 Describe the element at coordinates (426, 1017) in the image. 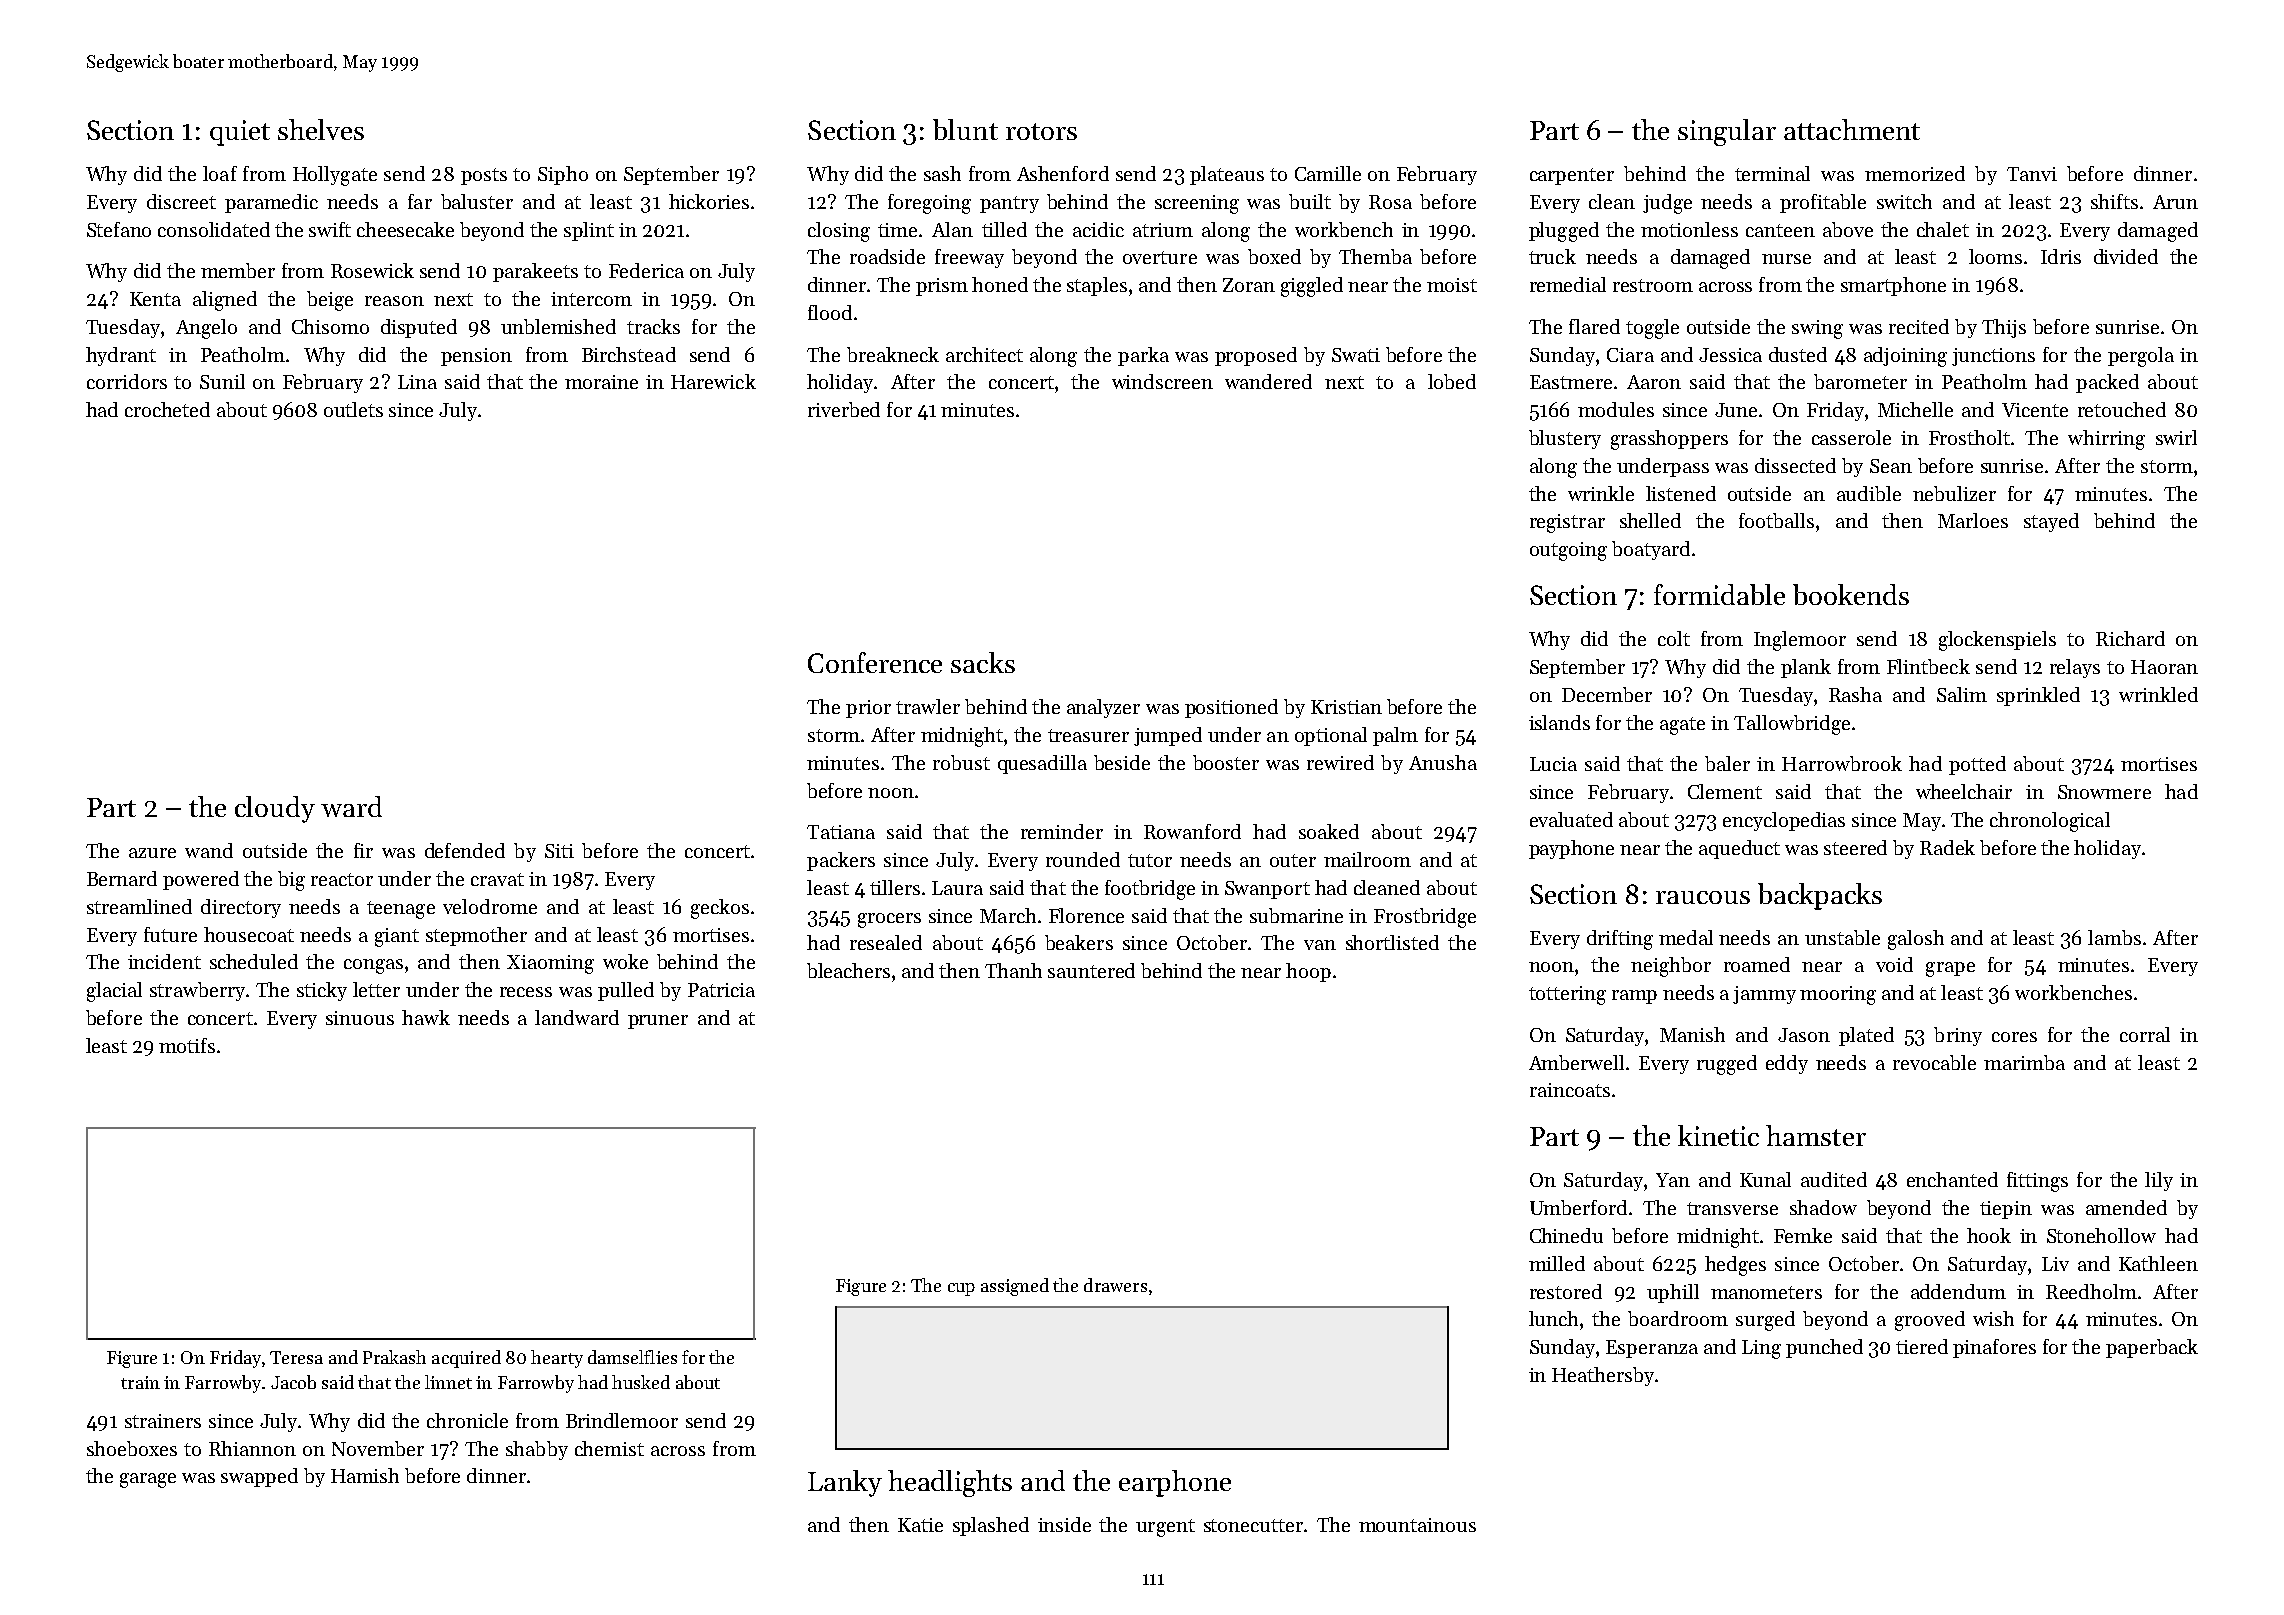

I see `hawk` at that location.
